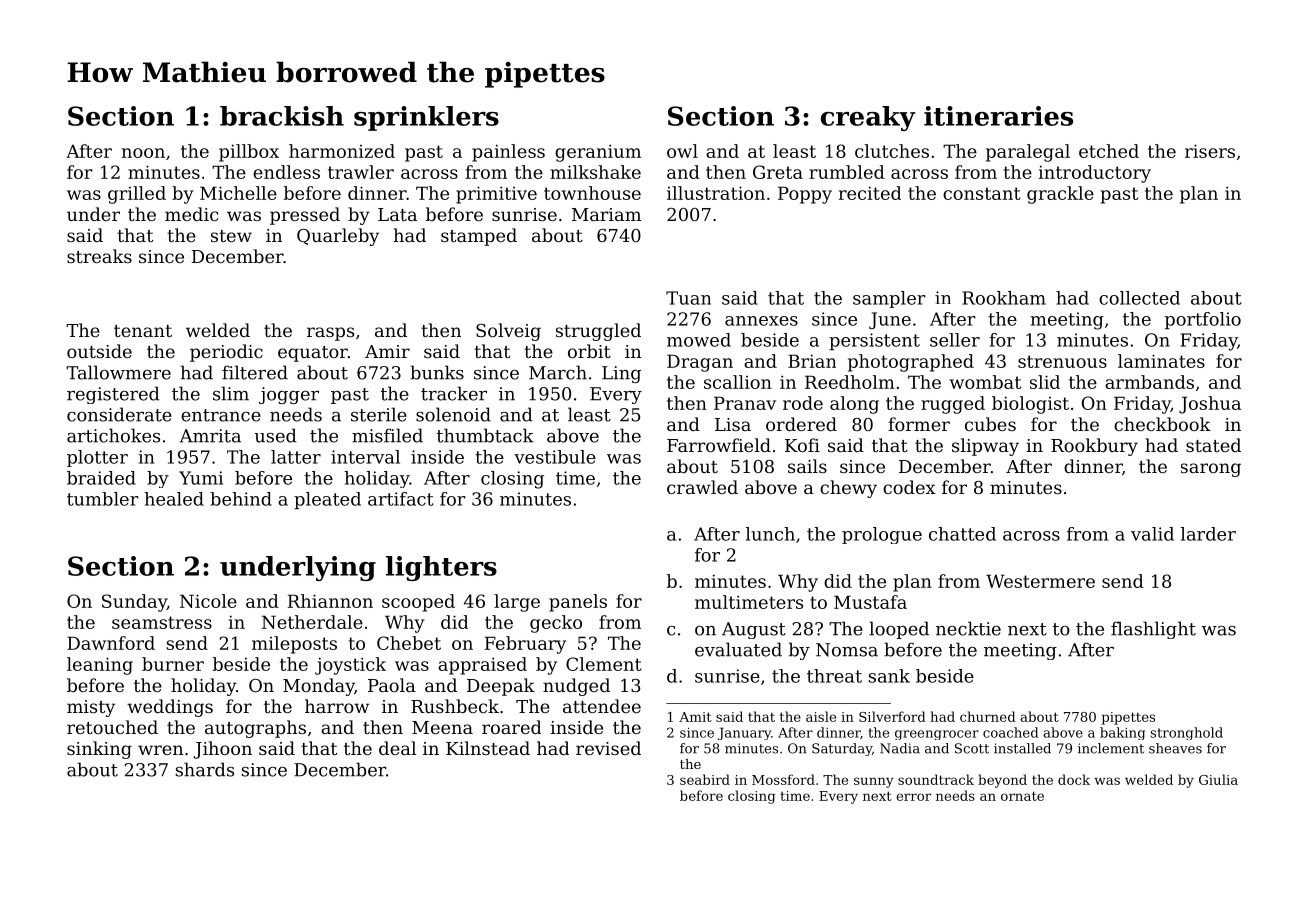 The image size is (1308, 924). What do you see at coordinates (327, 500) in the screenshot?
I see `pleated` at bounding box center [327, 500].
